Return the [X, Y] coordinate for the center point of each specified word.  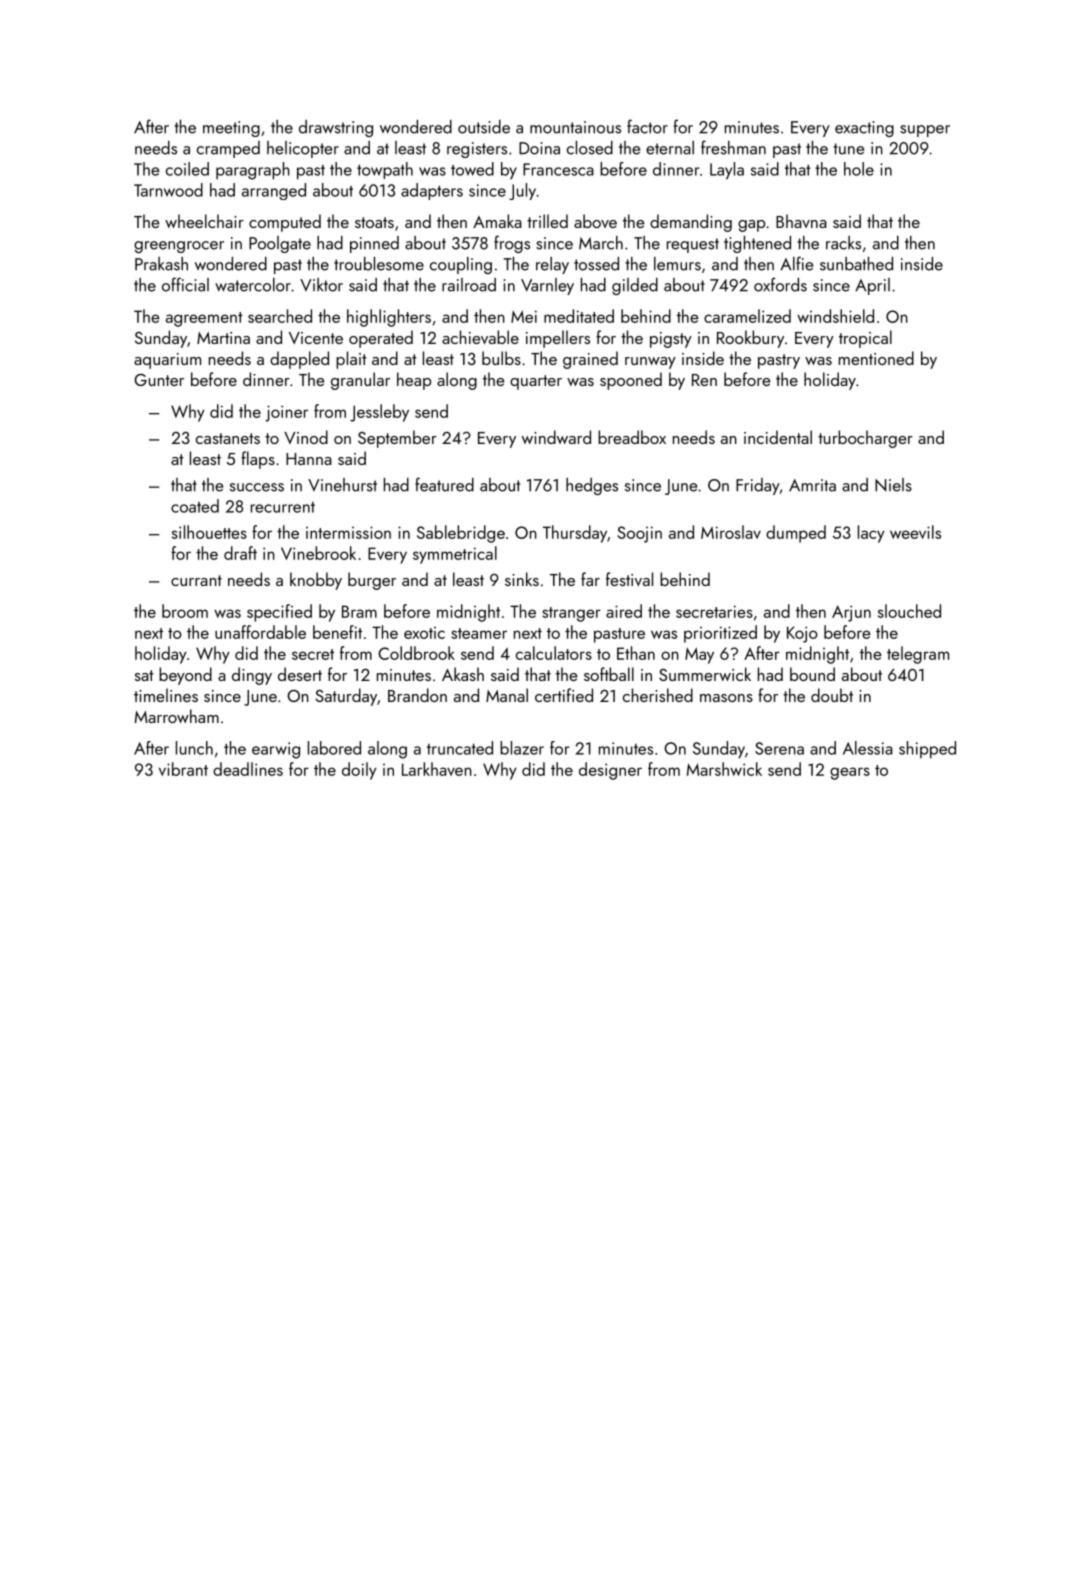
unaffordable [260, 632]
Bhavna [801, 221]
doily [359, 771]
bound [812, 674]
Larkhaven [437, 769]
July [522, 191]
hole [859, 169]
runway [650, 363]
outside [484, 127]
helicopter [303, 149]
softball [609, 674]
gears [850, 773]
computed [285, 223]
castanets [228, 438]
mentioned [876, 358]
